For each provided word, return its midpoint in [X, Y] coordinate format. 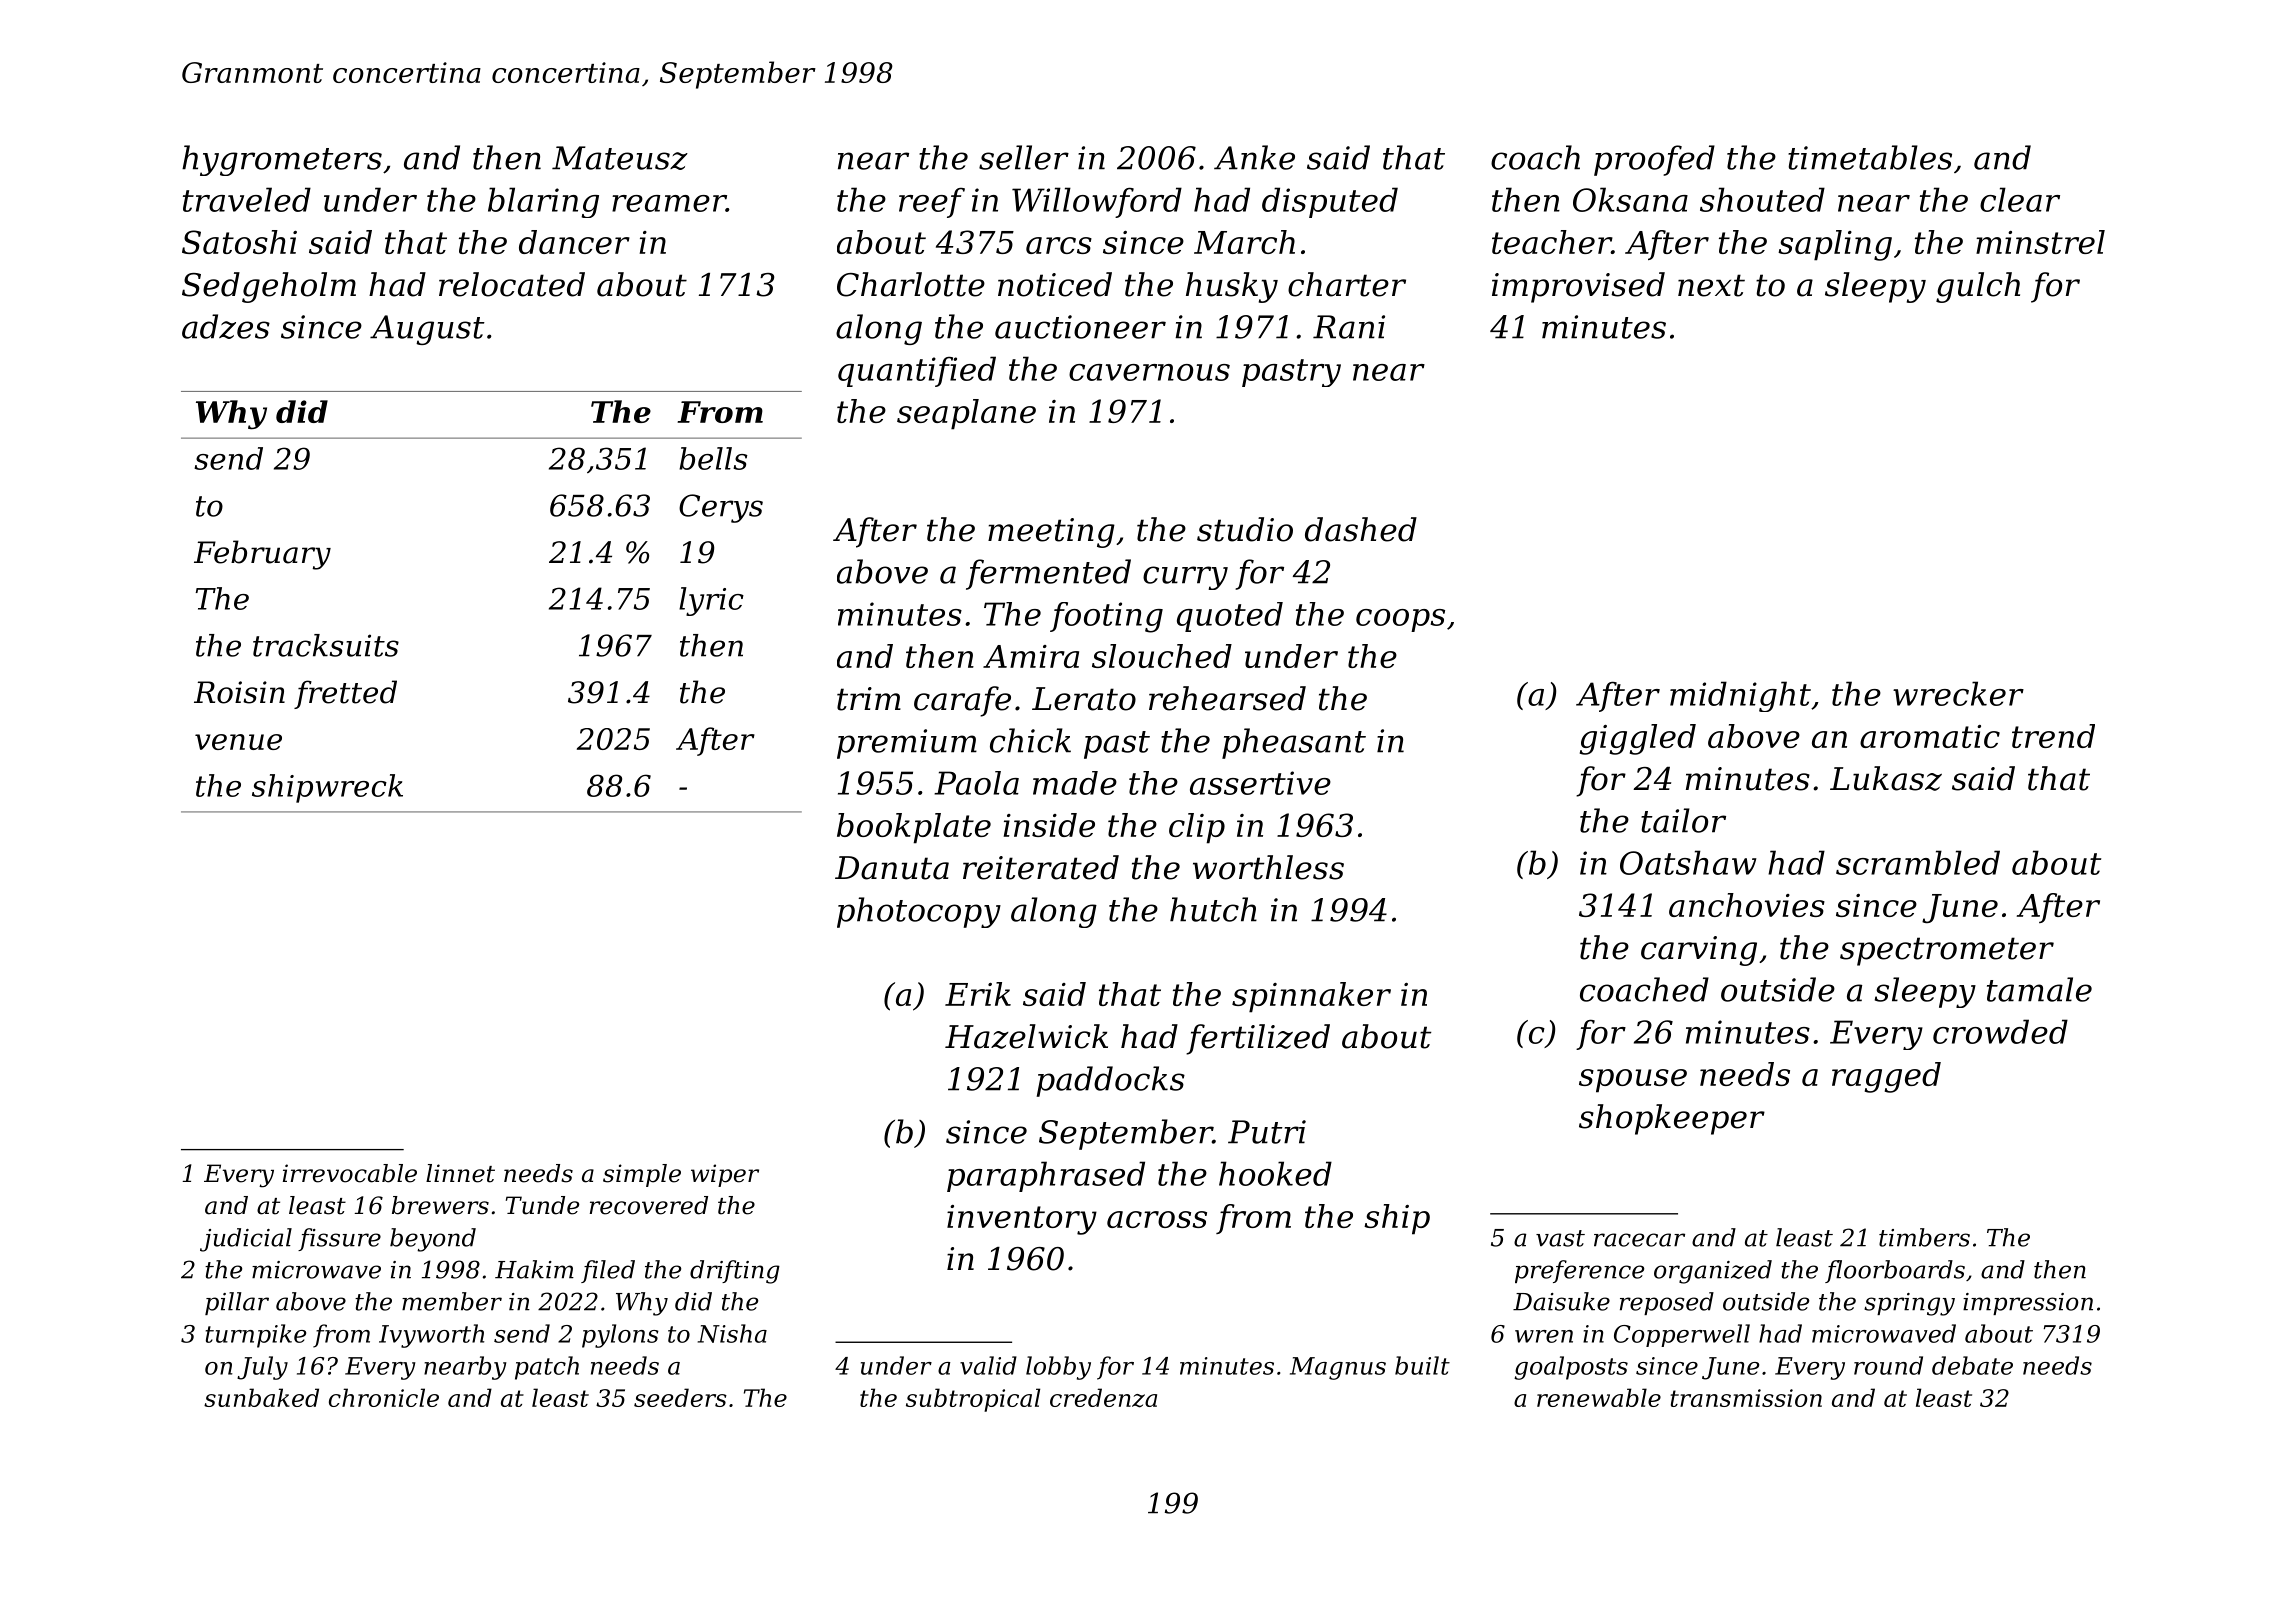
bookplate [914, 828]
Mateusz [620, 158]
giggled [1638, 739]
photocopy [919, 912]
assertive [1260, 783]
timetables [1870, 157]
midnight [1740, 696]
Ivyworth [431, 1336]
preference [1579, 1271]
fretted [345, 694]
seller [1024, 157]
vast [1560, 1238]
